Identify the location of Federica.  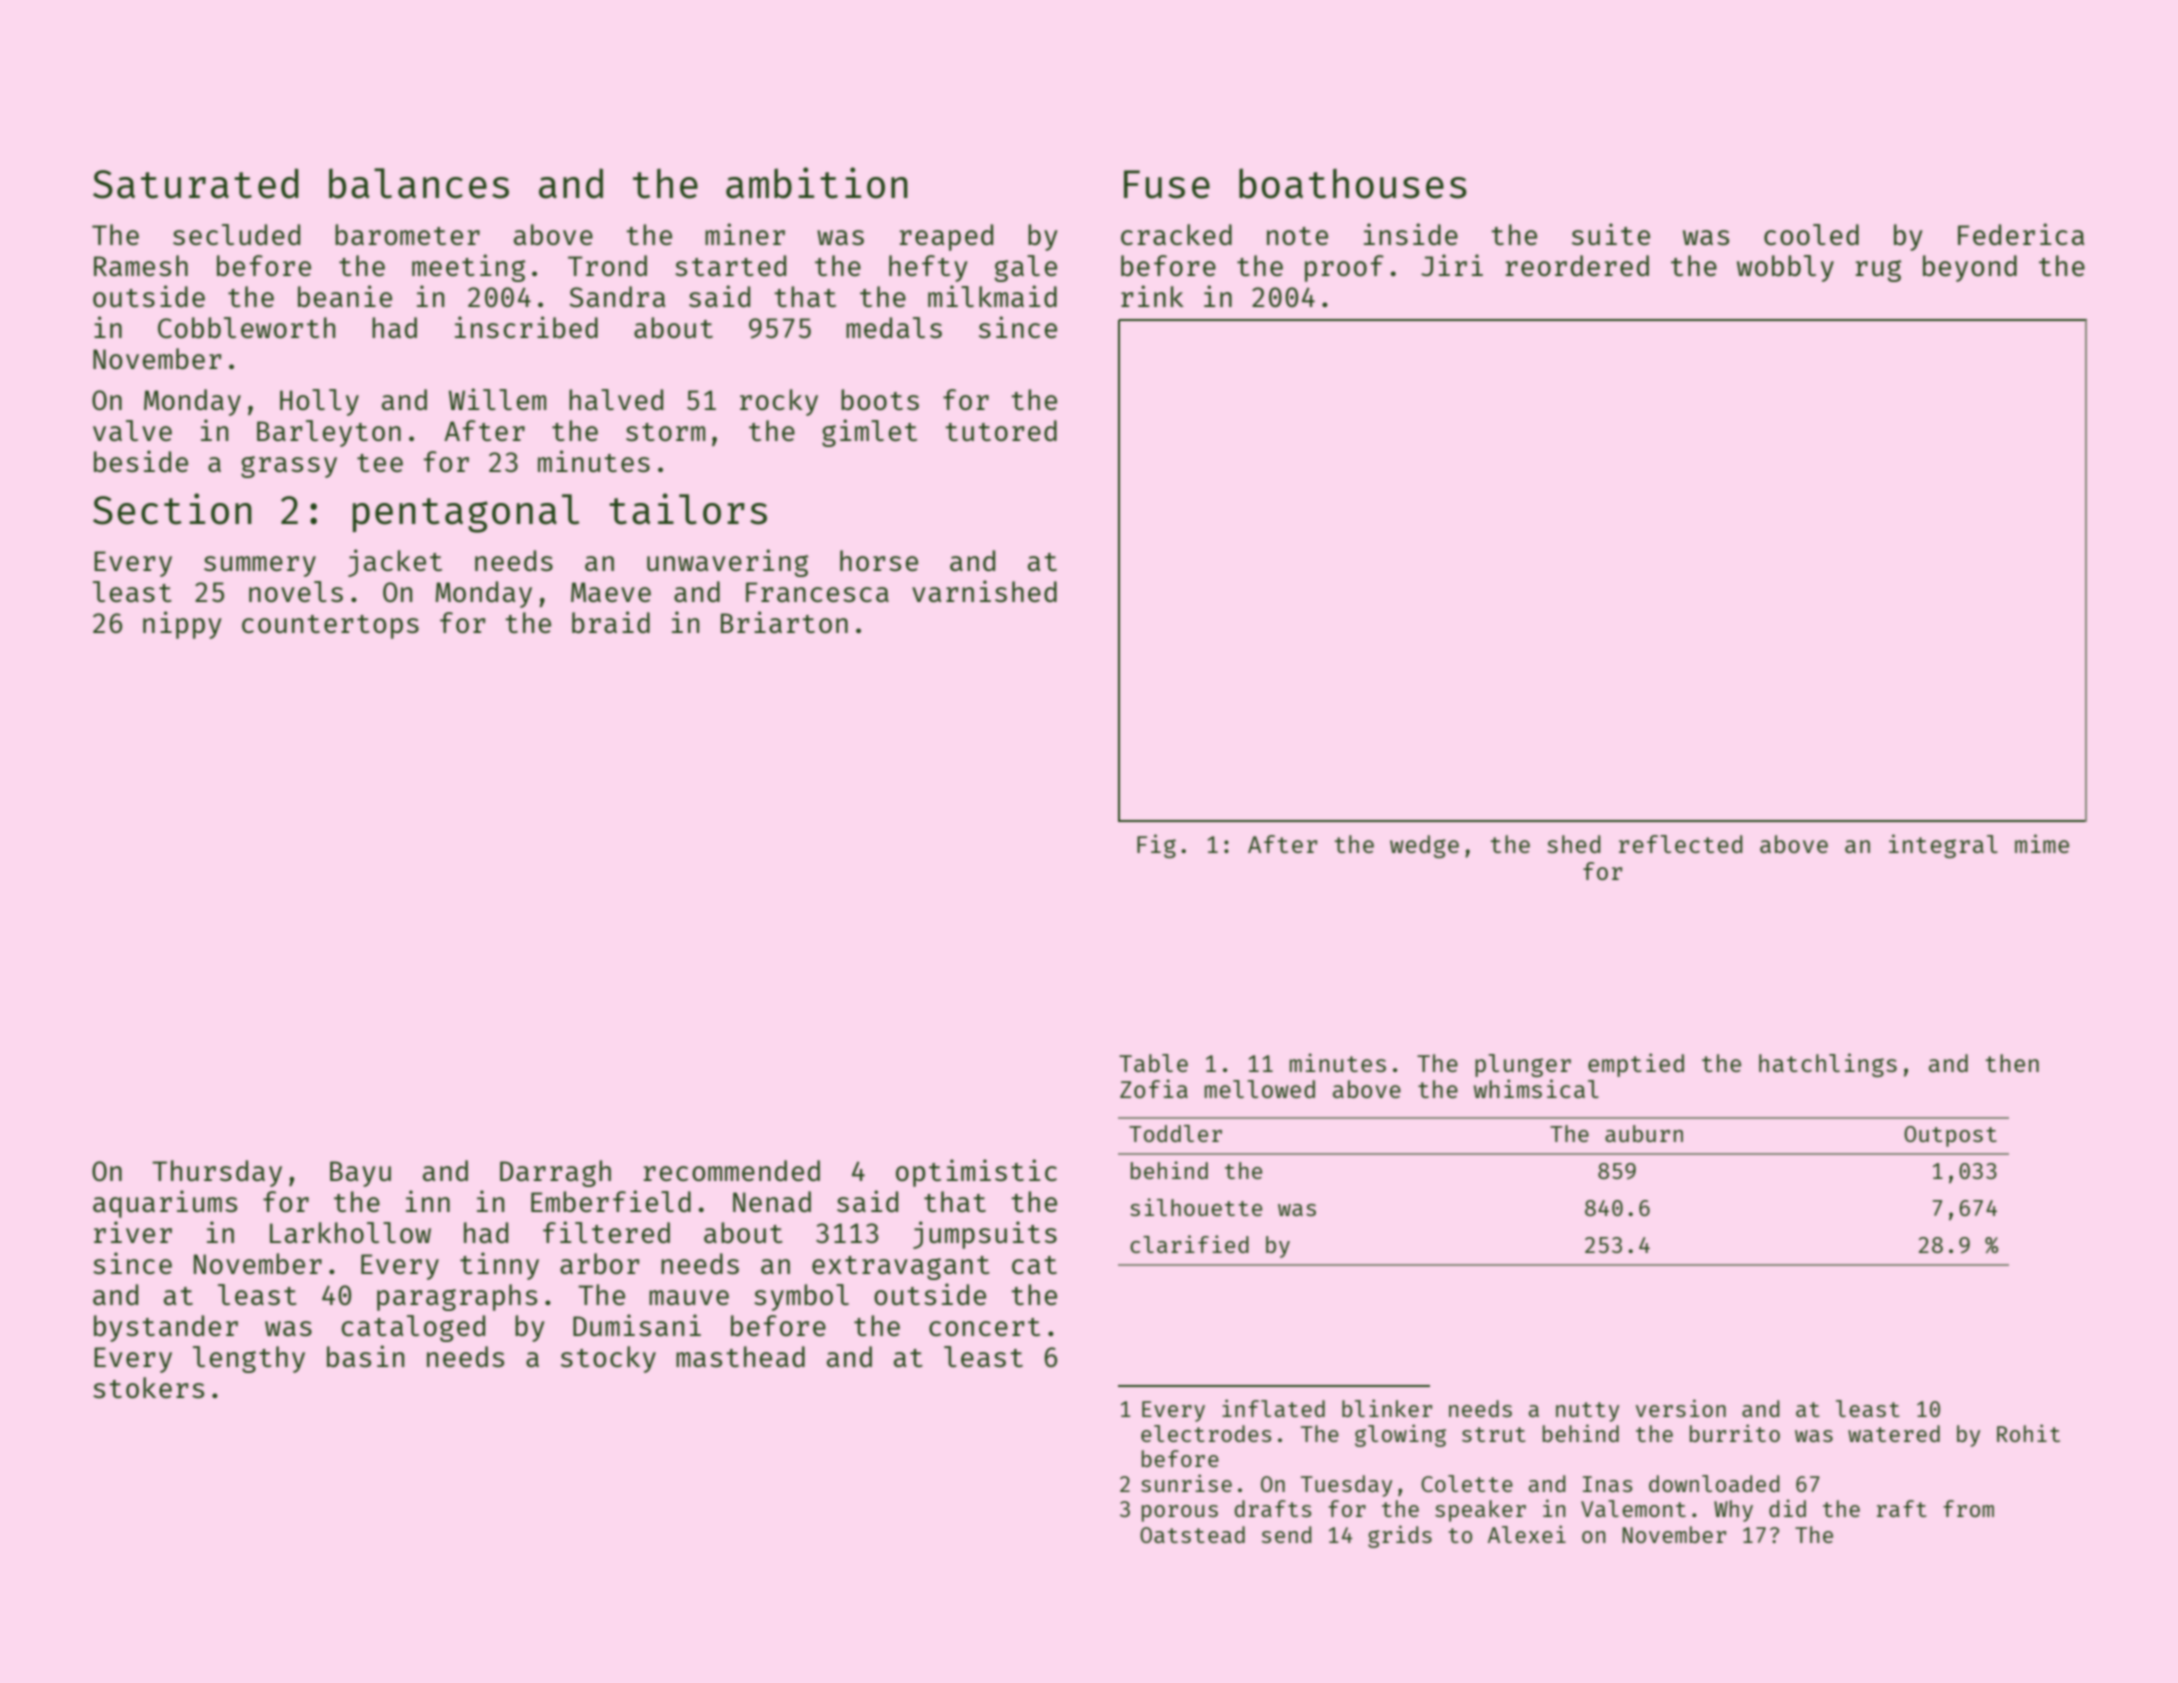
(2021, 234).
